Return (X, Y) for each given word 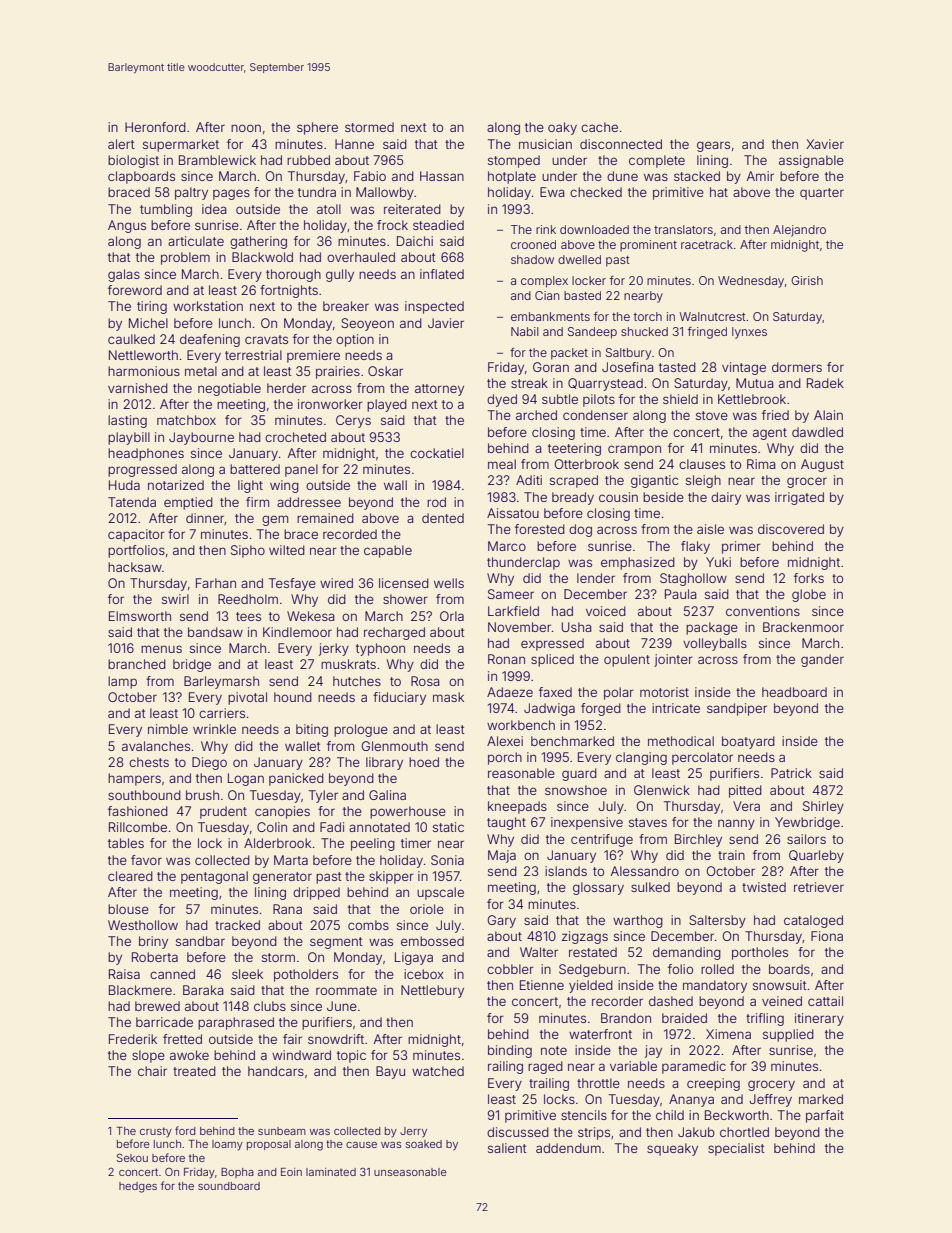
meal (502, 464)
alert (121, 144)
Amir (760, 176)
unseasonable (410, 1172)
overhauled (361, 257)
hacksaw (135, 567)
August (822, 465)
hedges (138, 1187)
